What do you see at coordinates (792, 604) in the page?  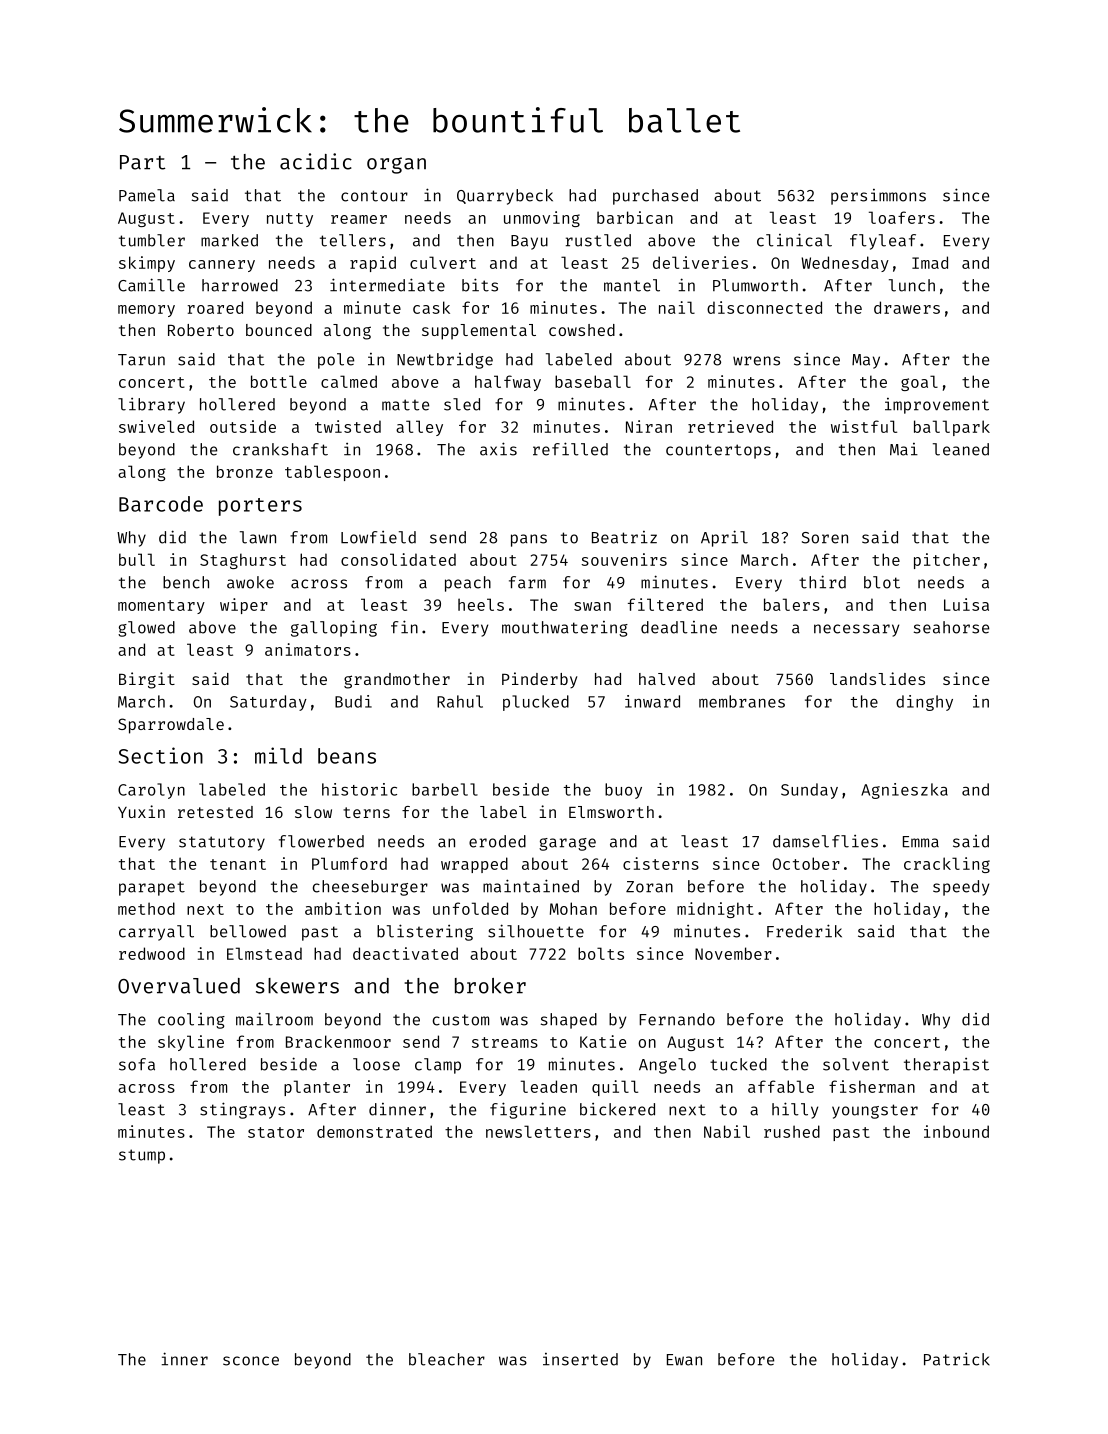 I see `balers` at bounding box center [792, 604].
